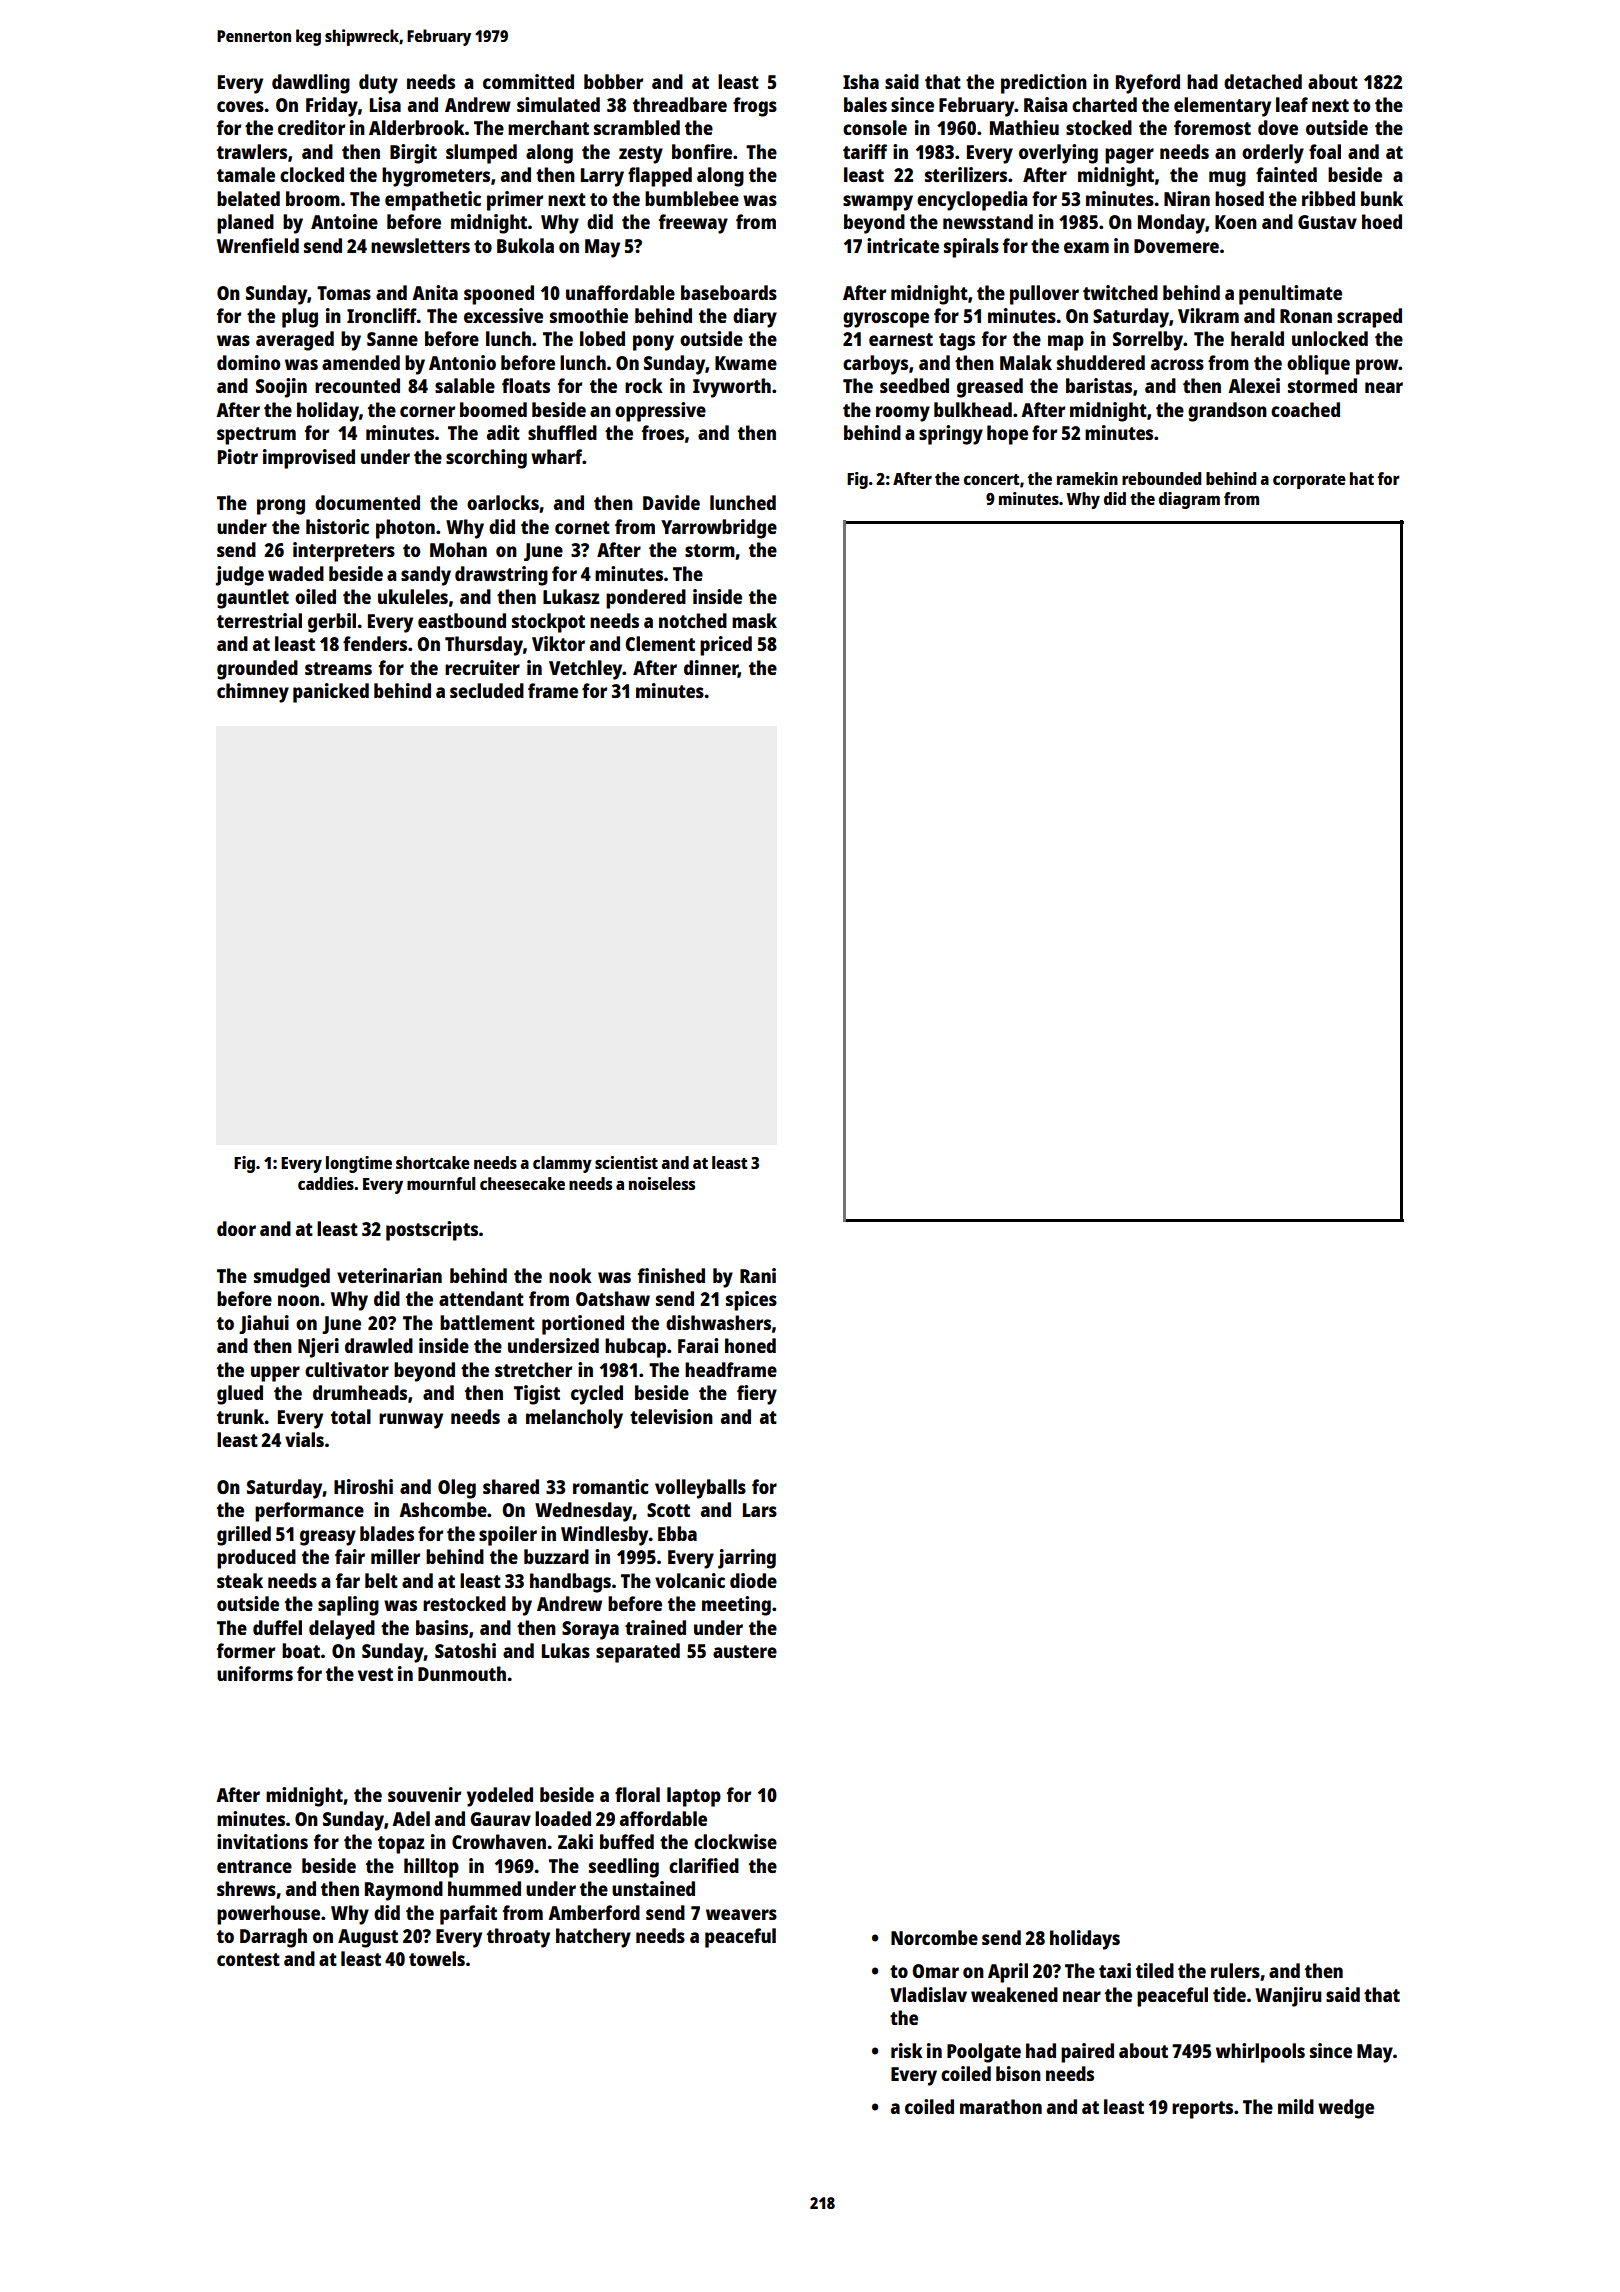 The image size is (1620, 2292). I want to click on Thursday, so click(484, 646).
